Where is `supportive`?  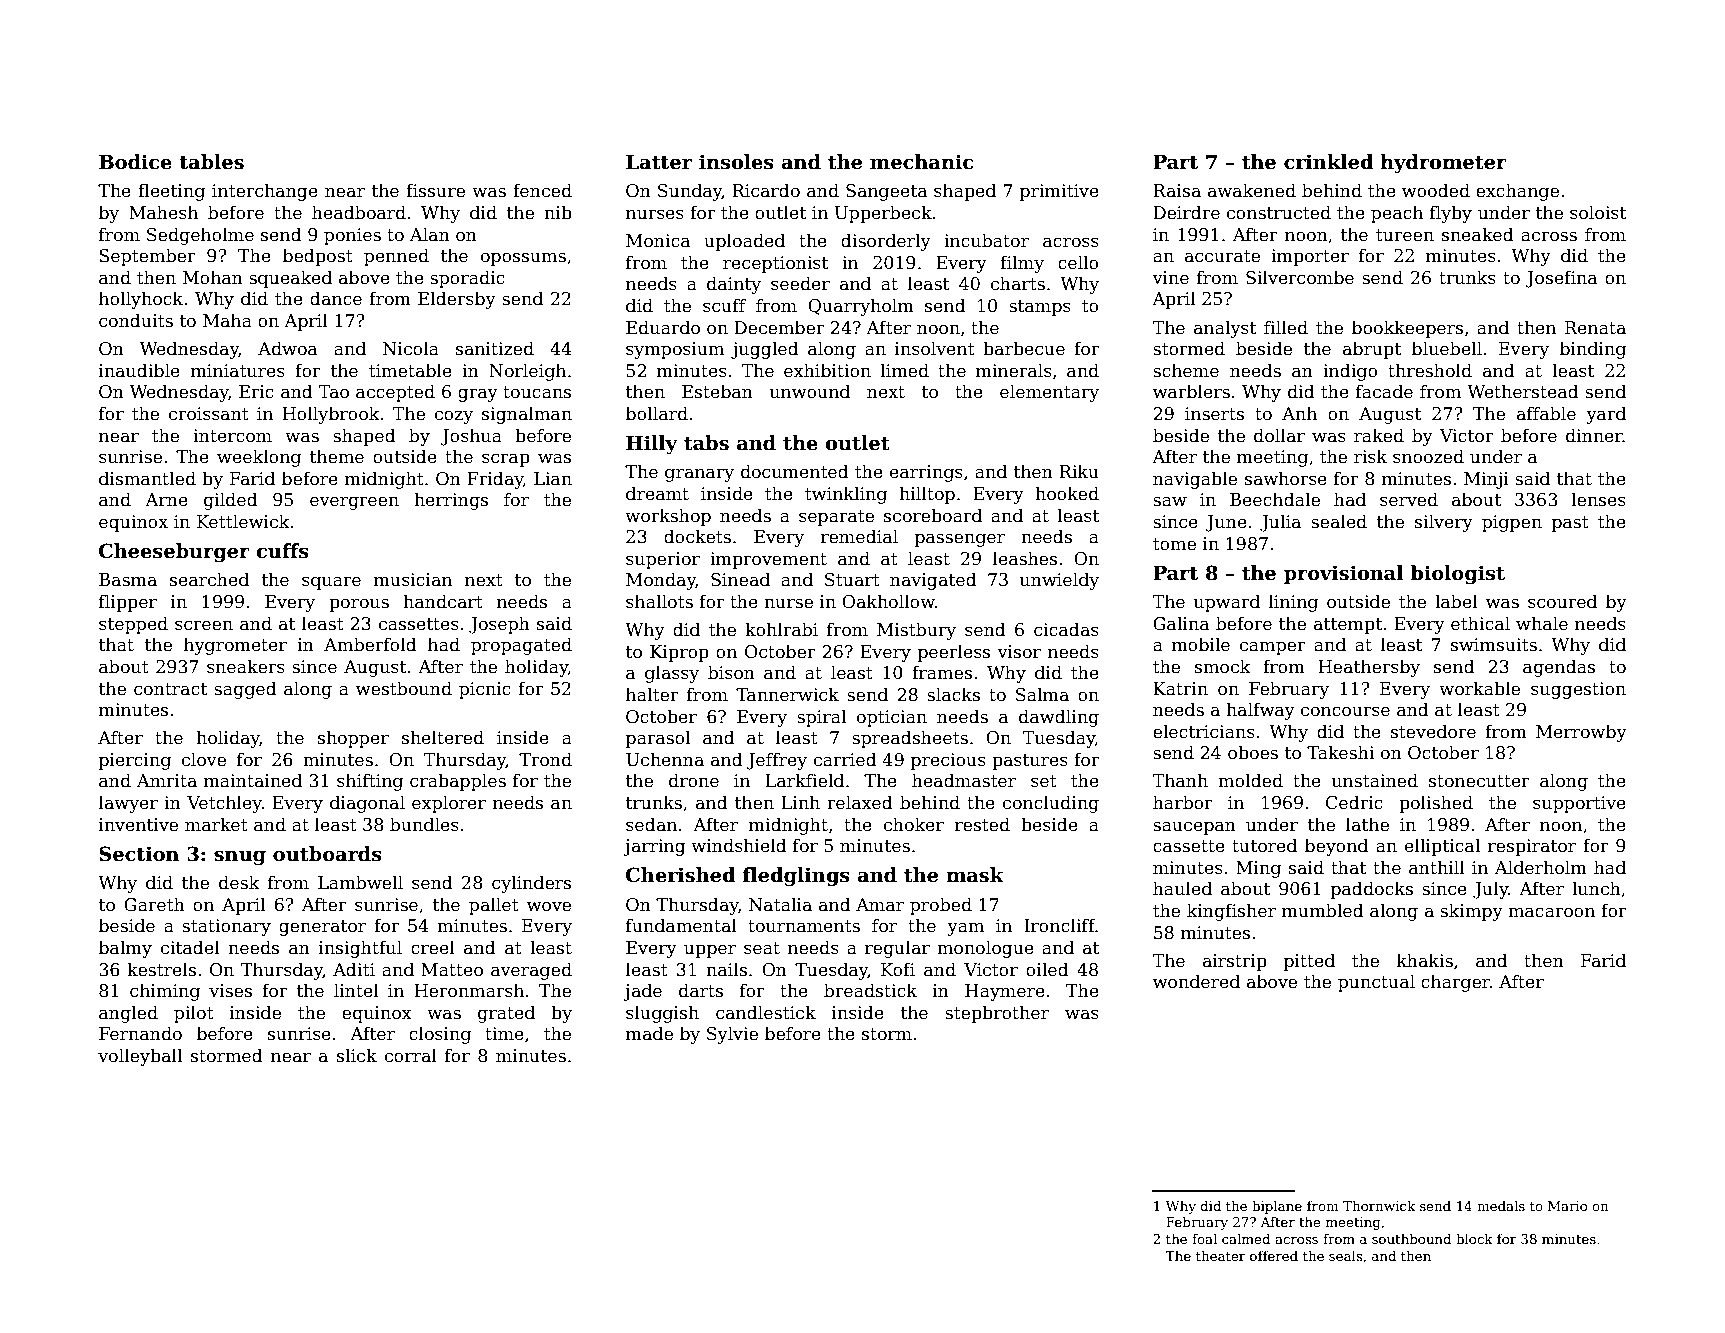
supportive is located at coordinates (1579, 804).
